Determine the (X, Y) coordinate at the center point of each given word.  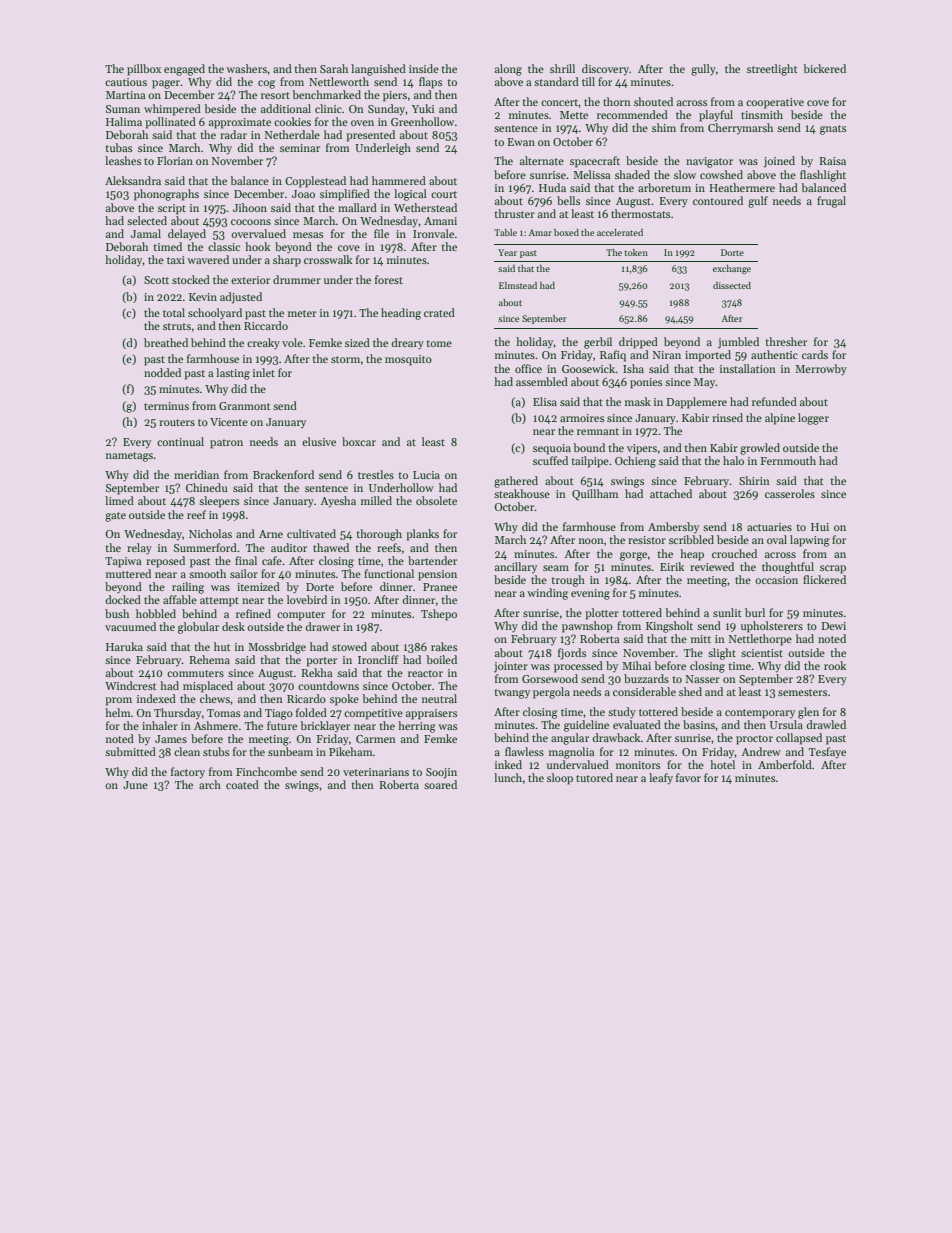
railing (188, 588)
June (135, 785)
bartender (432, 560)
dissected (732, 285)
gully (703, 70)
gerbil (598, 343)
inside (424, 68)
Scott (156, 280)
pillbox (144, 70)
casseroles (790, 493)
